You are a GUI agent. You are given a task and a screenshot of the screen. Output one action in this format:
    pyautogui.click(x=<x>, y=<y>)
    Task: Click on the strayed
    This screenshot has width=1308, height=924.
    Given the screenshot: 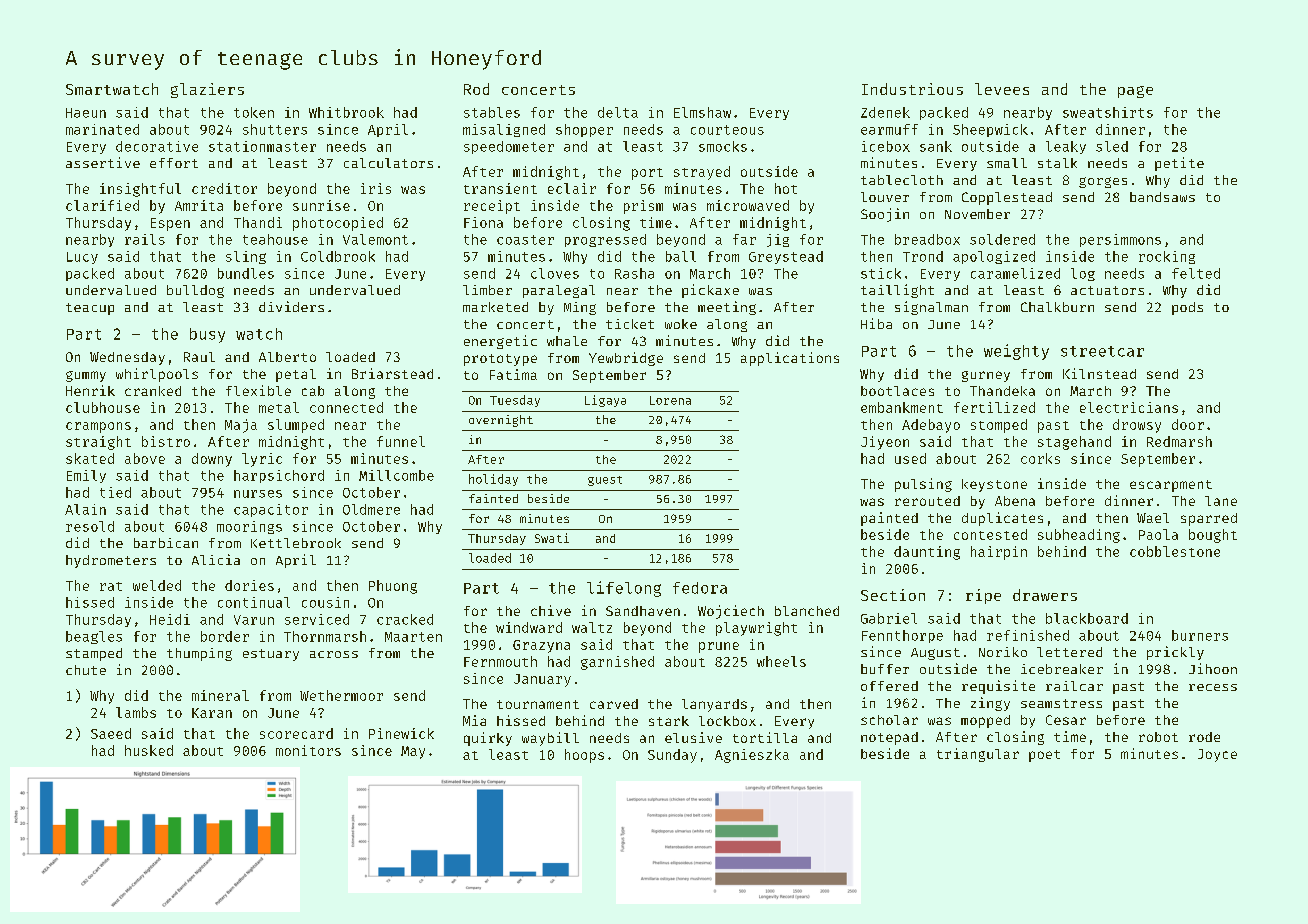 What is the action you would take?
    pyautogui.click(x=702, y=173)
